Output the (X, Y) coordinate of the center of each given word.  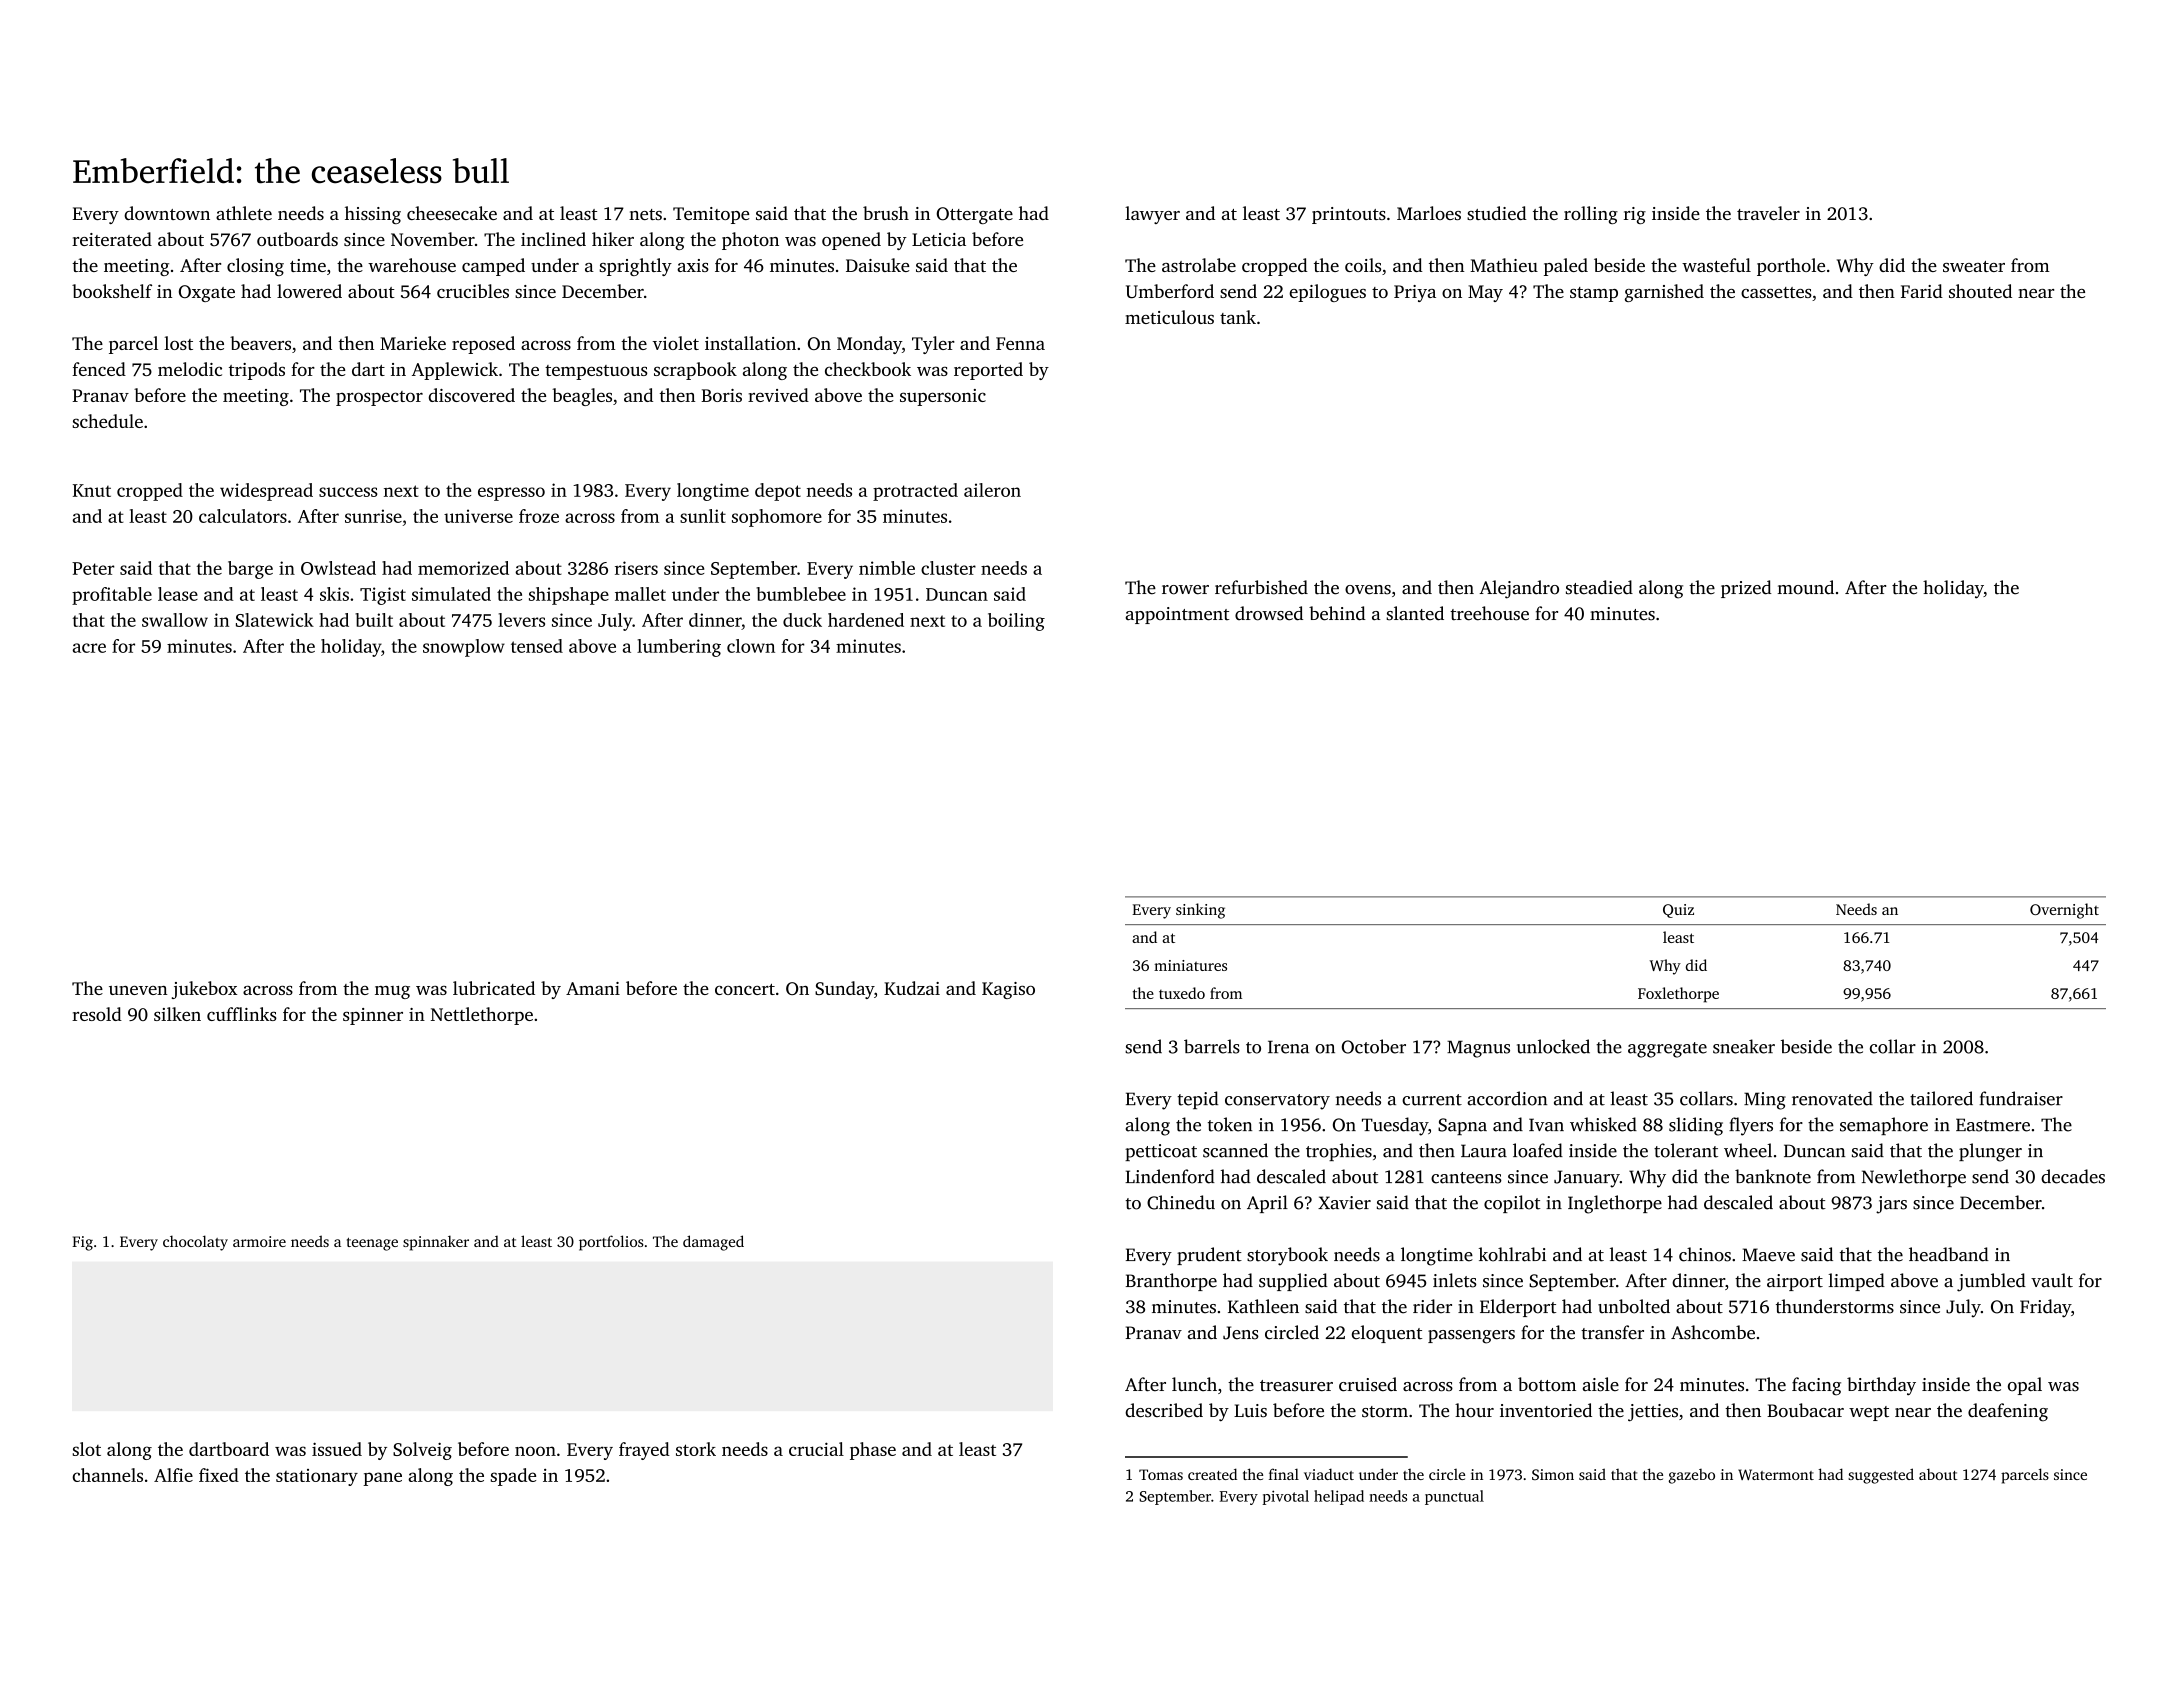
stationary (317, 1477)
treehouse (1489, 613)
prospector (379, 398)
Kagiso (1008, 990)
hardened (866, 620)
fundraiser (2021, 1098)
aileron (992, 490)
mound (1805, 587)
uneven (138, 990)
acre (89, 648)
